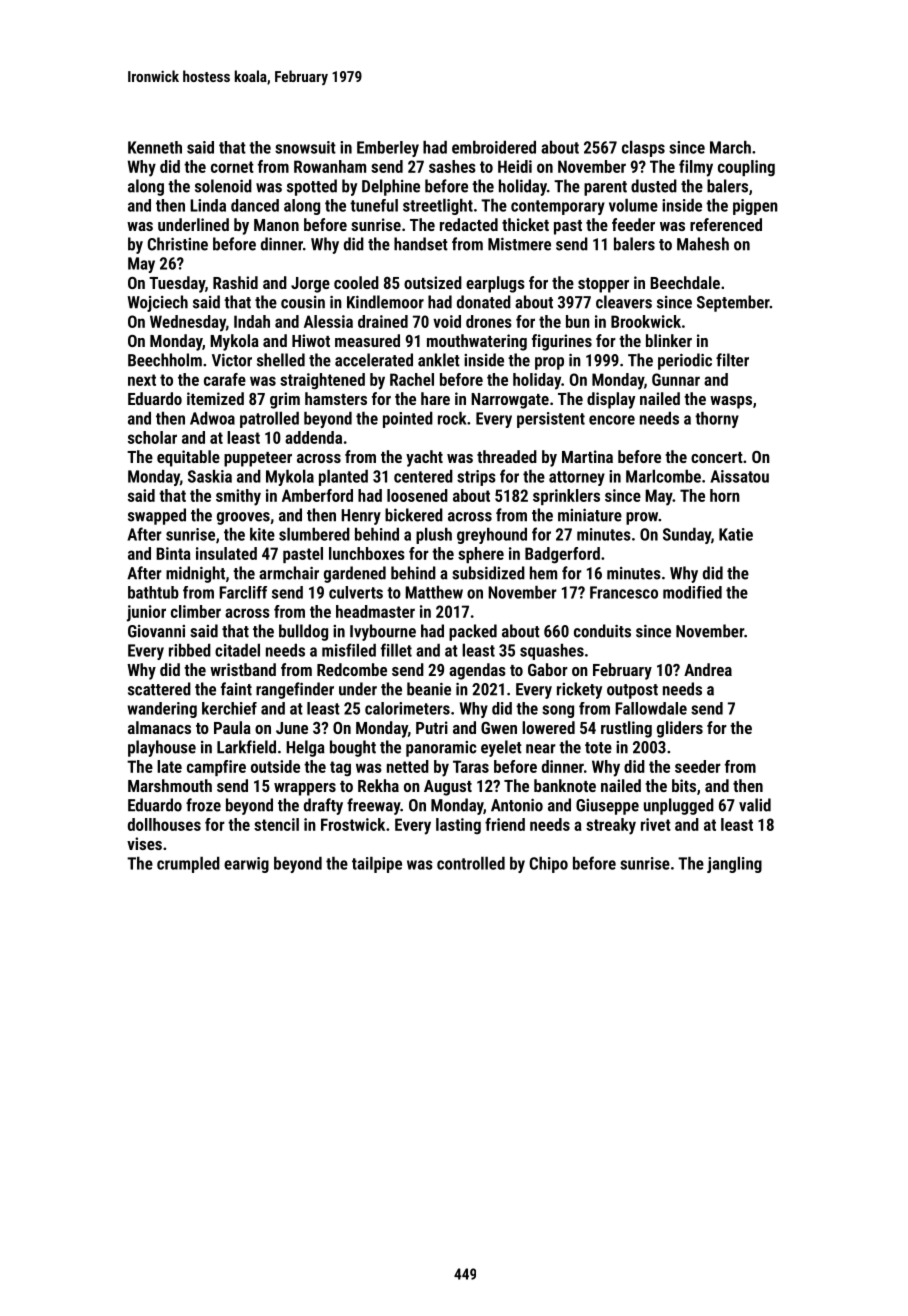  Describe the element at coordinates (612, 420) in the document. I see `encore` at that location.
